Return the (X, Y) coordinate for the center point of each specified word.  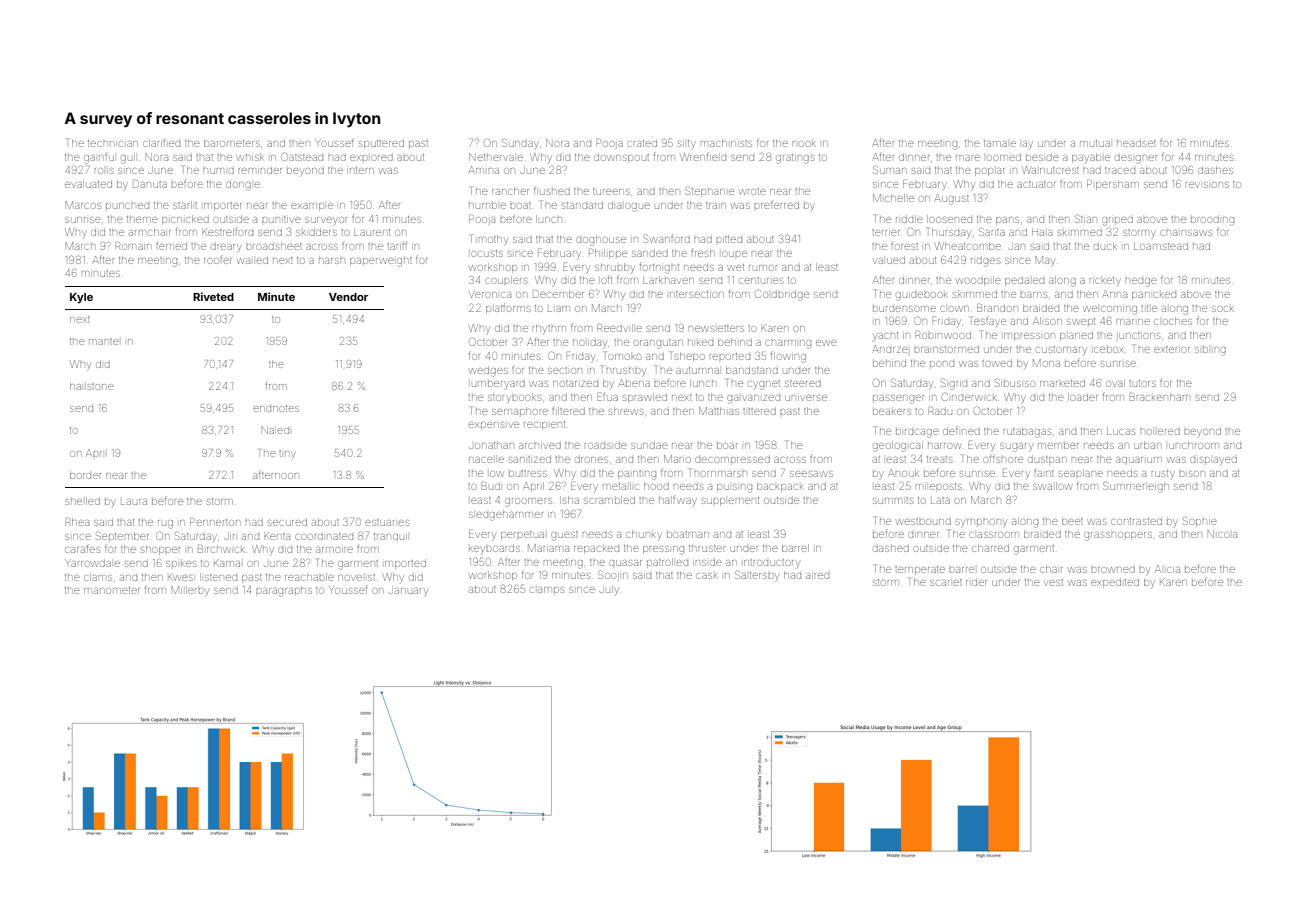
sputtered (381, 144)
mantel (104, 341)
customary (1062, 350)
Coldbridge (782, 295)
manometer (112, 590)
